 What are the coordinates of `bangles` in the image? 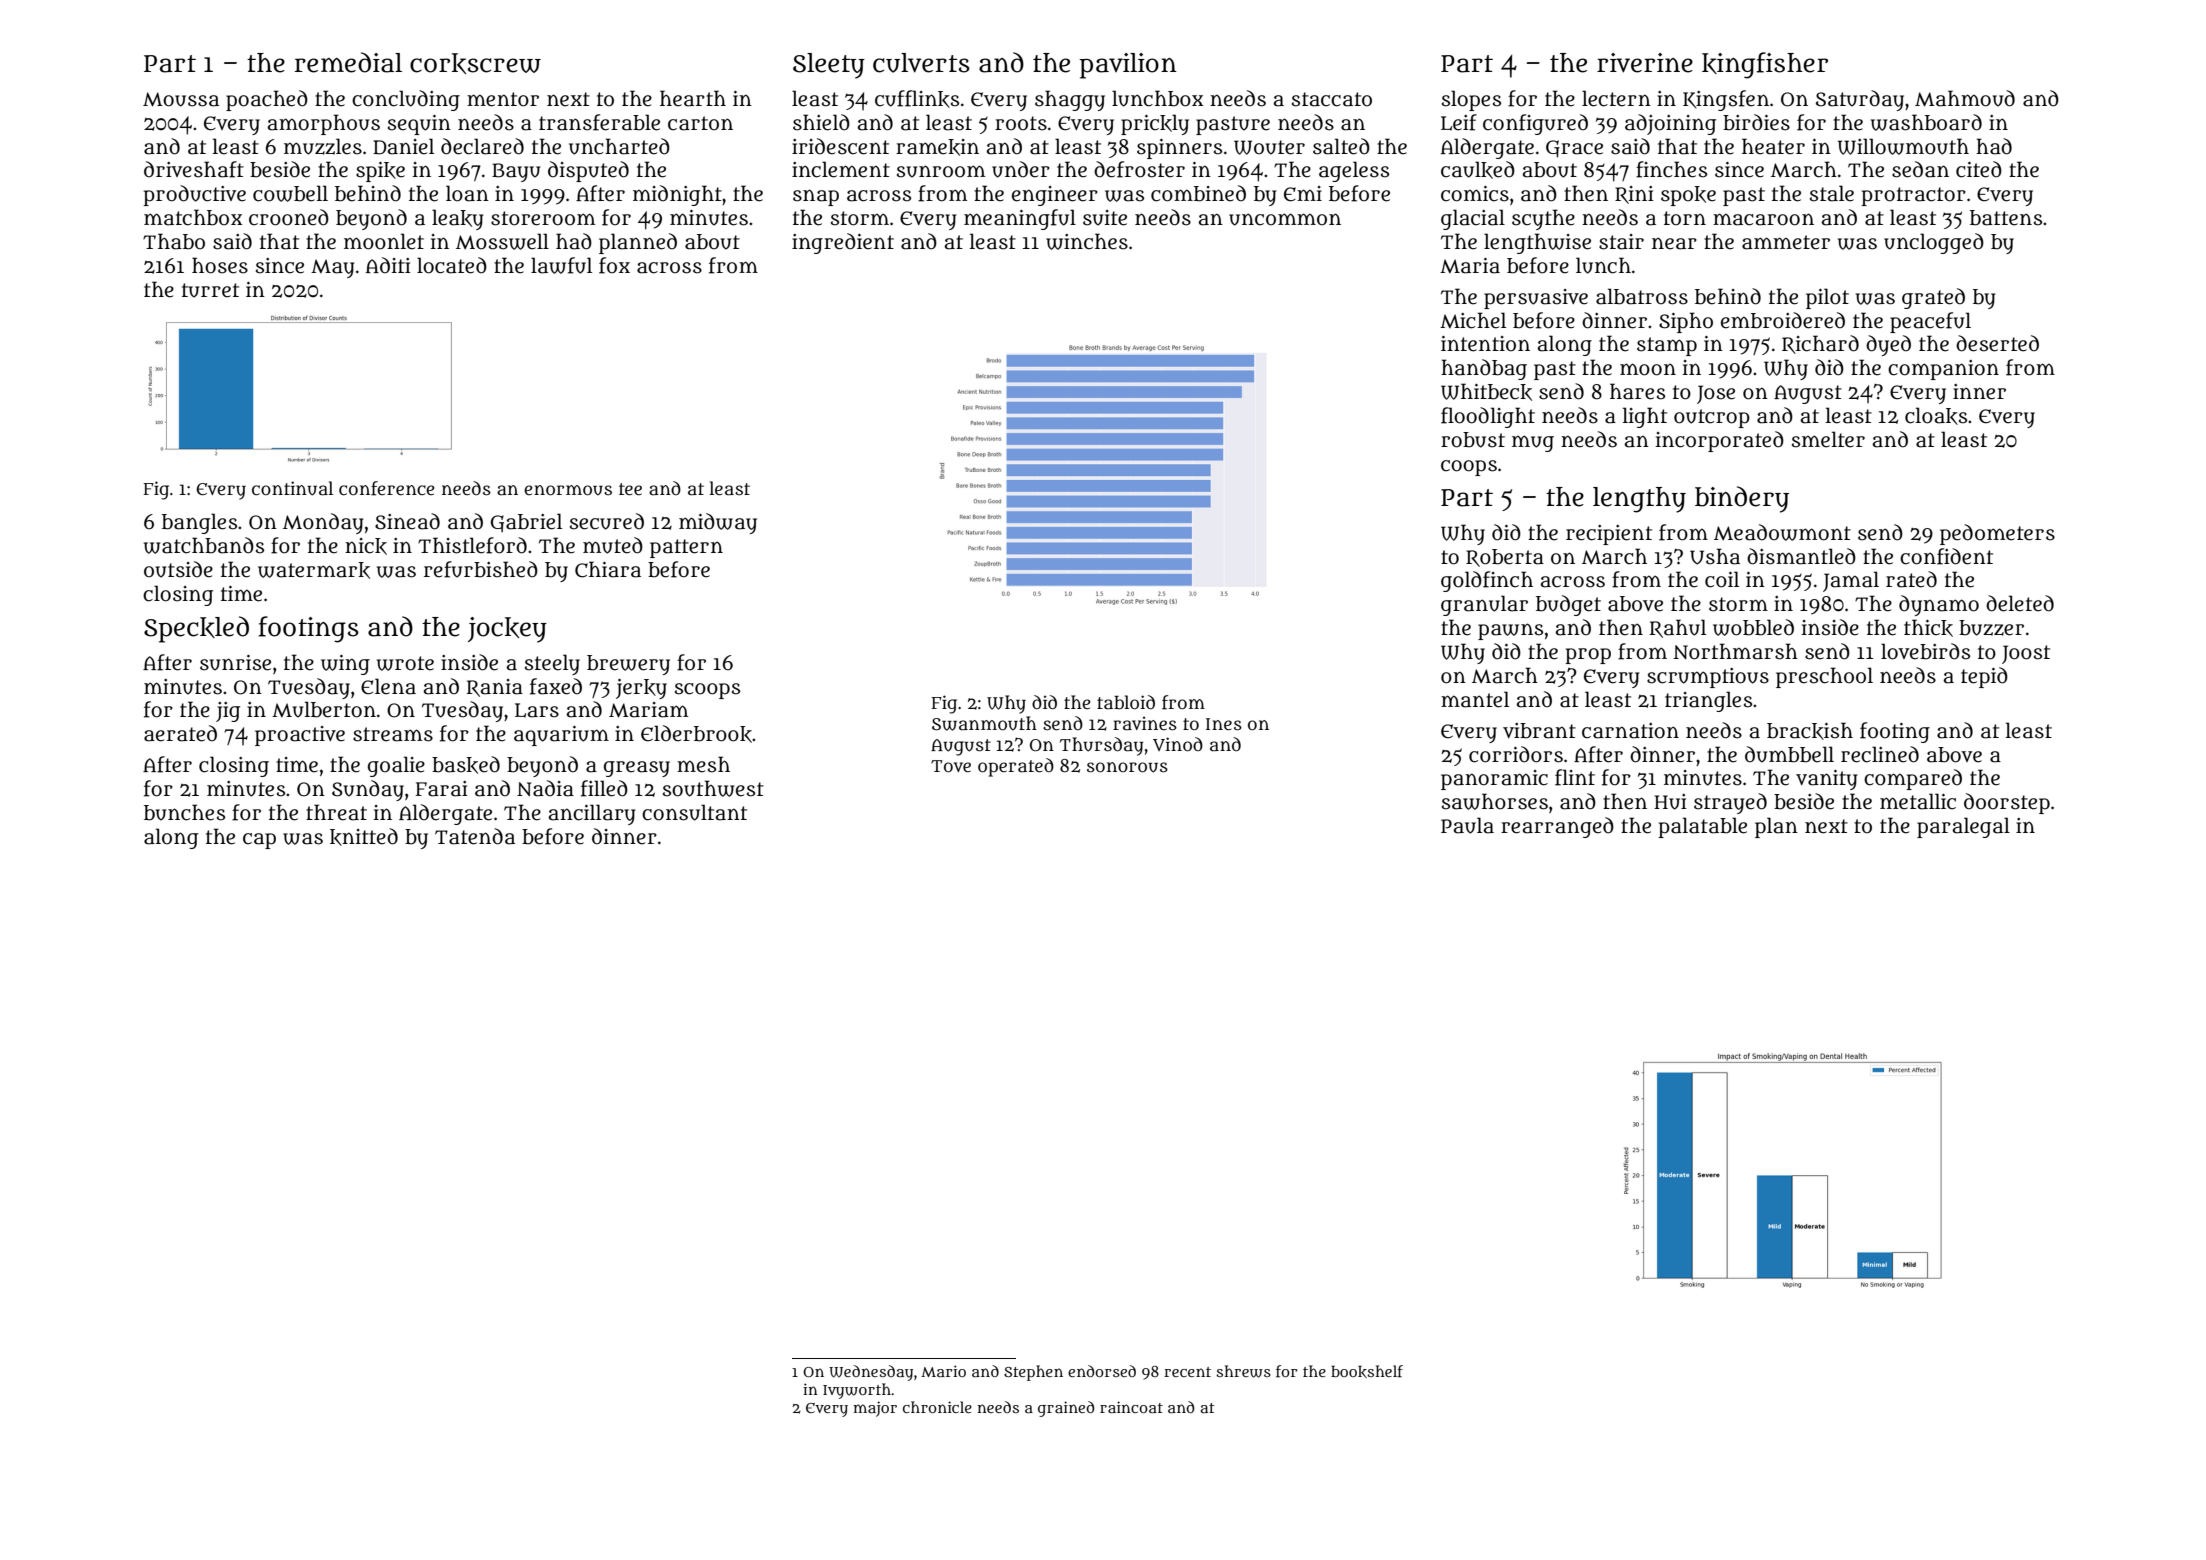 It's located at (199, 523).
